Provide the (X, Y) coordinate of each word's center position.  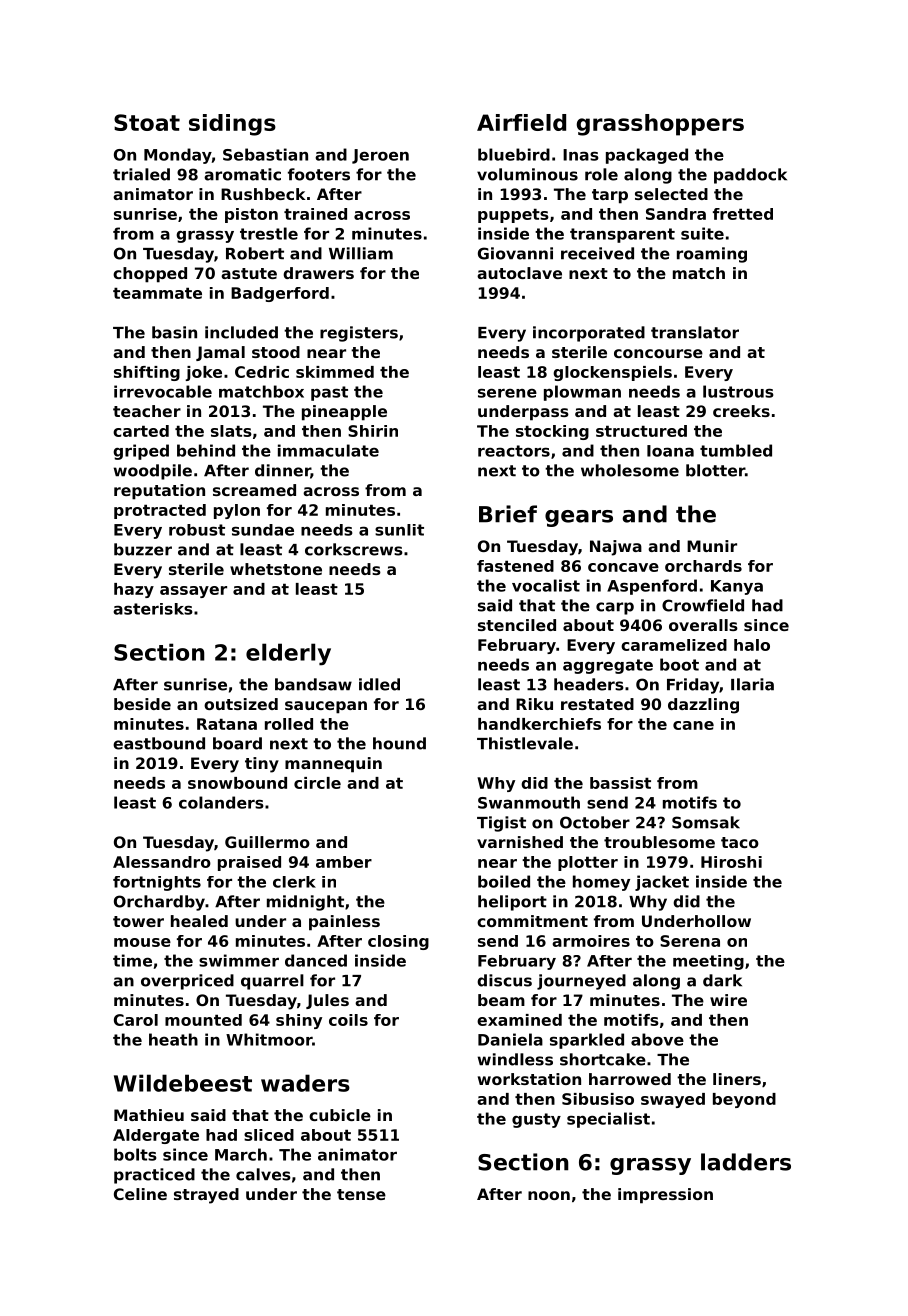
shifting (147, 373)
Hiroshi (731, 862)
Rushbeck (263, 194)
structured (641, 431)
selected (671, 194)
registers (359, 334)
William (361, 253)
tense (361, 1194)
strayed (206, 1196)
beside (142, 704)
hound (399, 743)
